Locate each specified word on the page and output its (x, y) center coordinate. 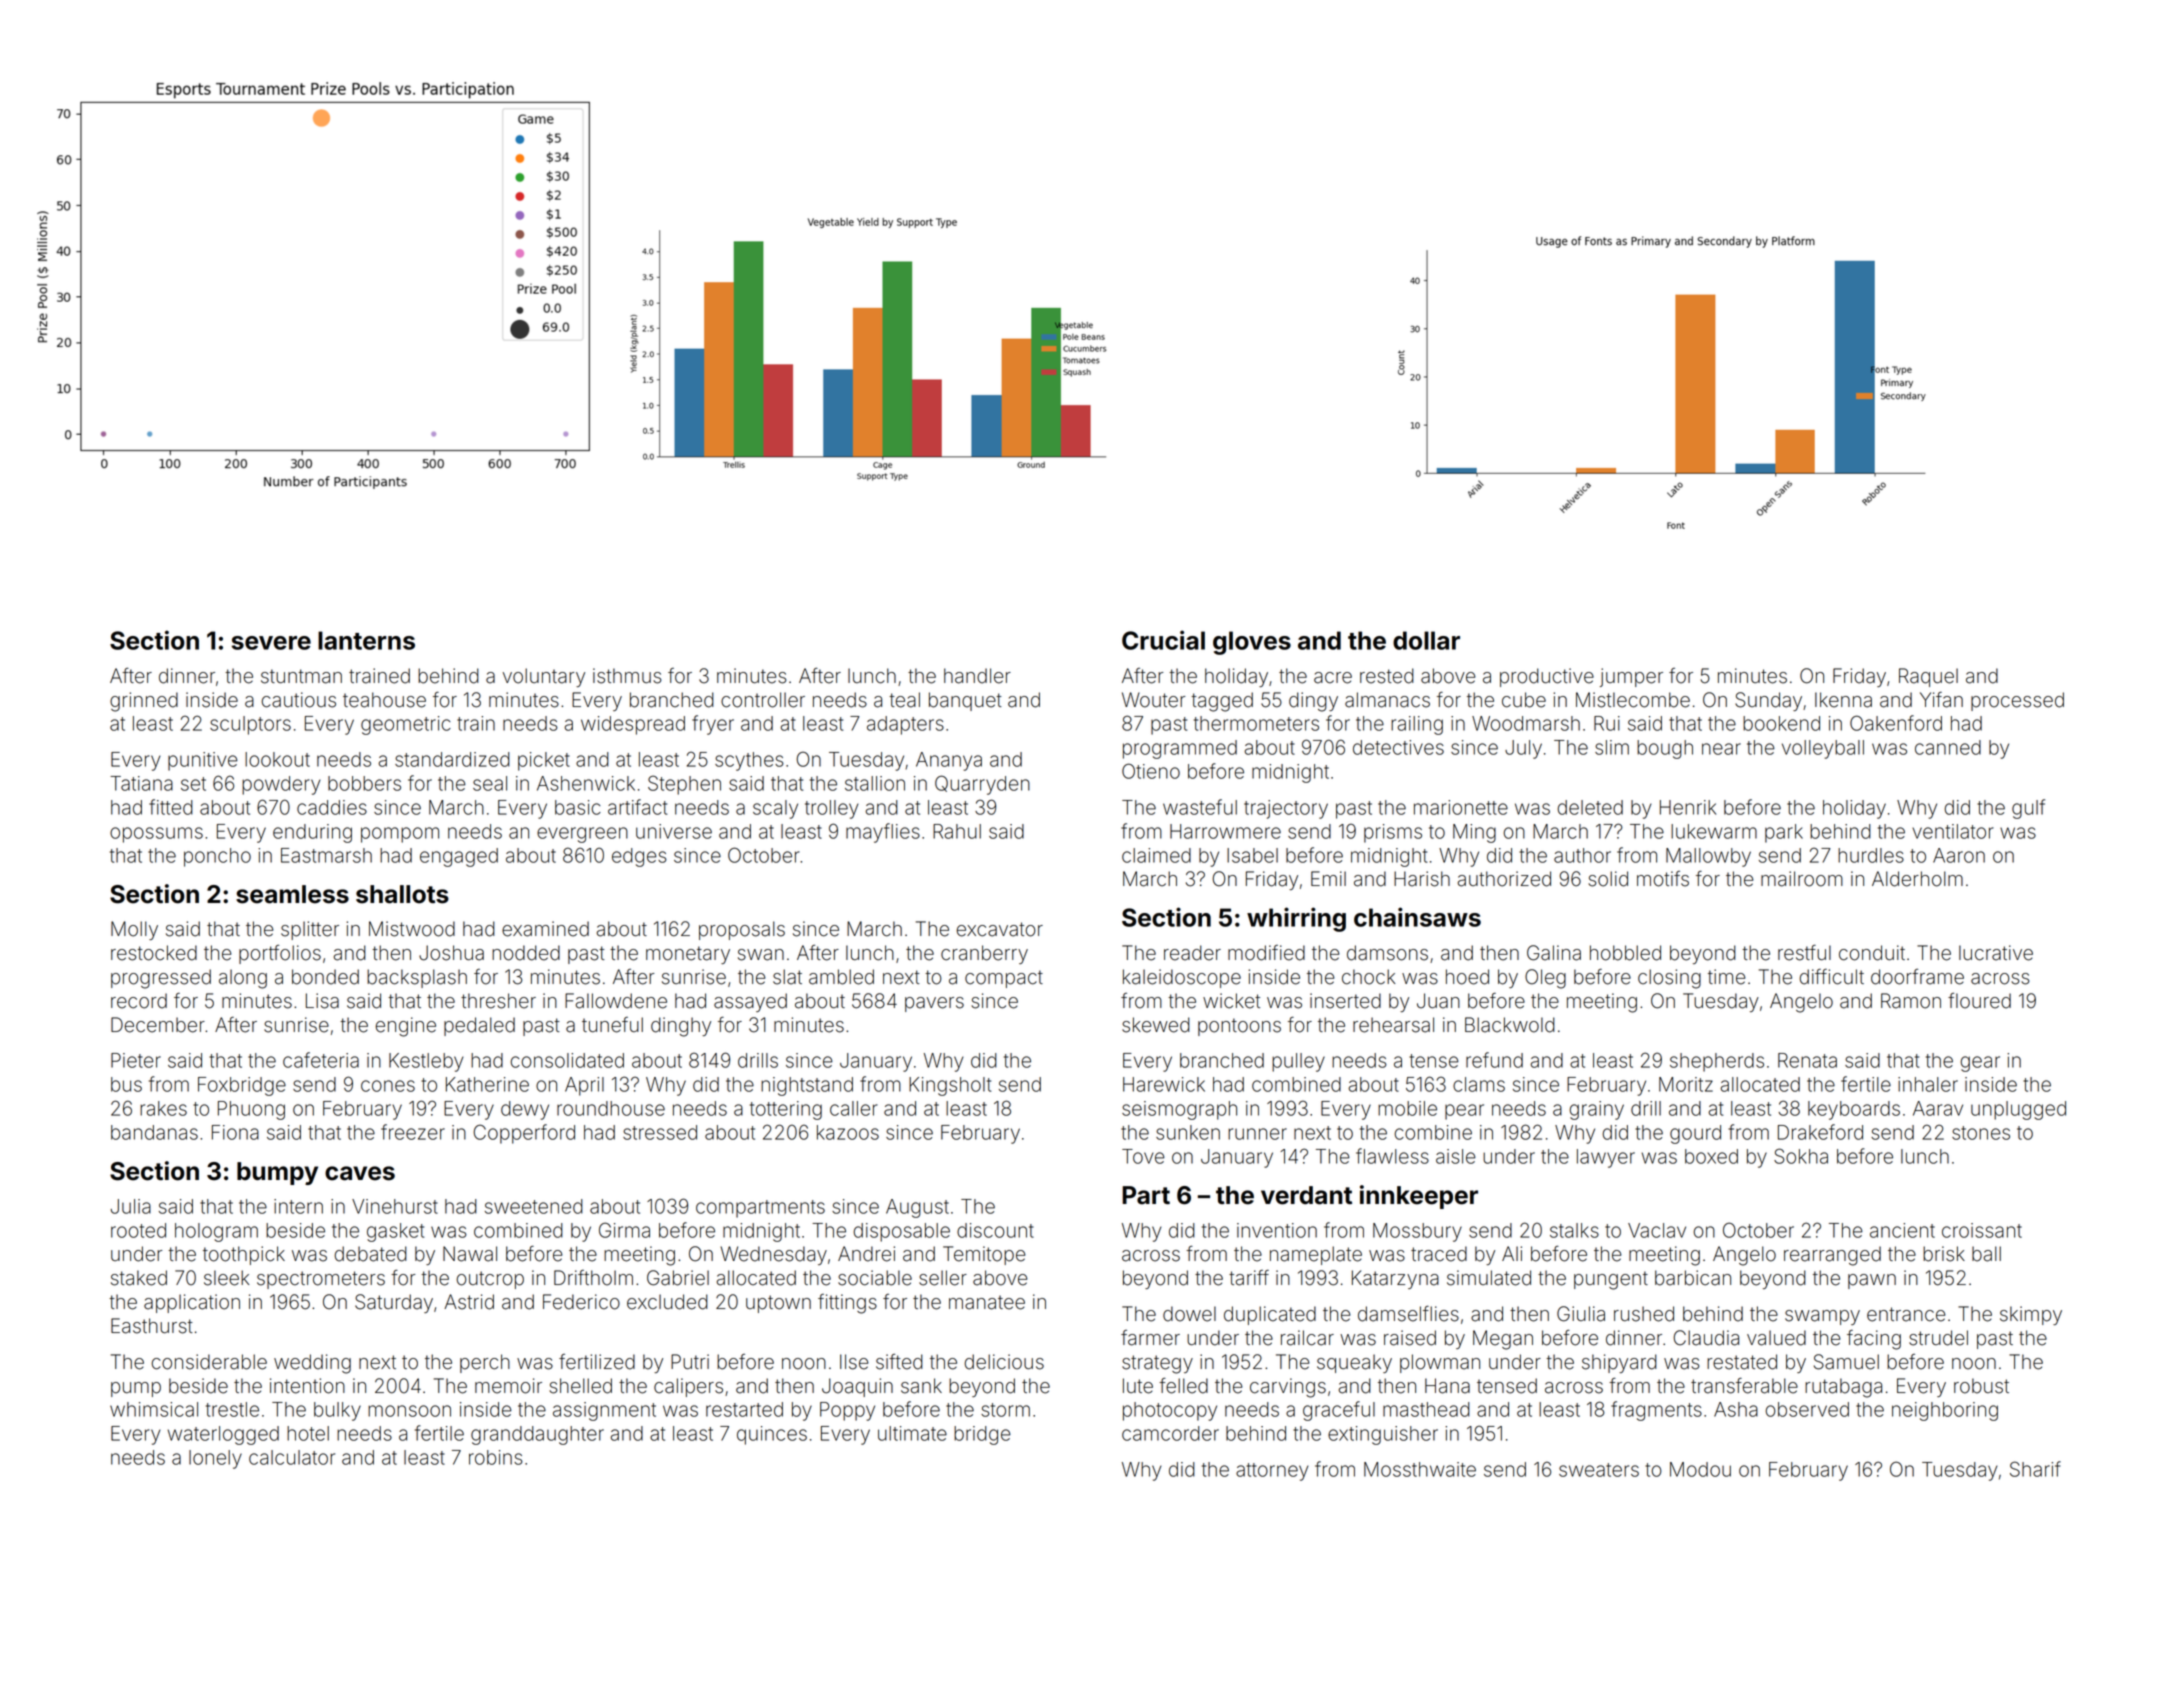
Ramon (1911, 1001)
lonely (215, 1459)
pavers (934, 1004)
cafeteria (321, 1060)
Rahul (957, 831)
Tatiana (141, 783)
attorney (1272, 1472)
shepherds (1717, 1062)
